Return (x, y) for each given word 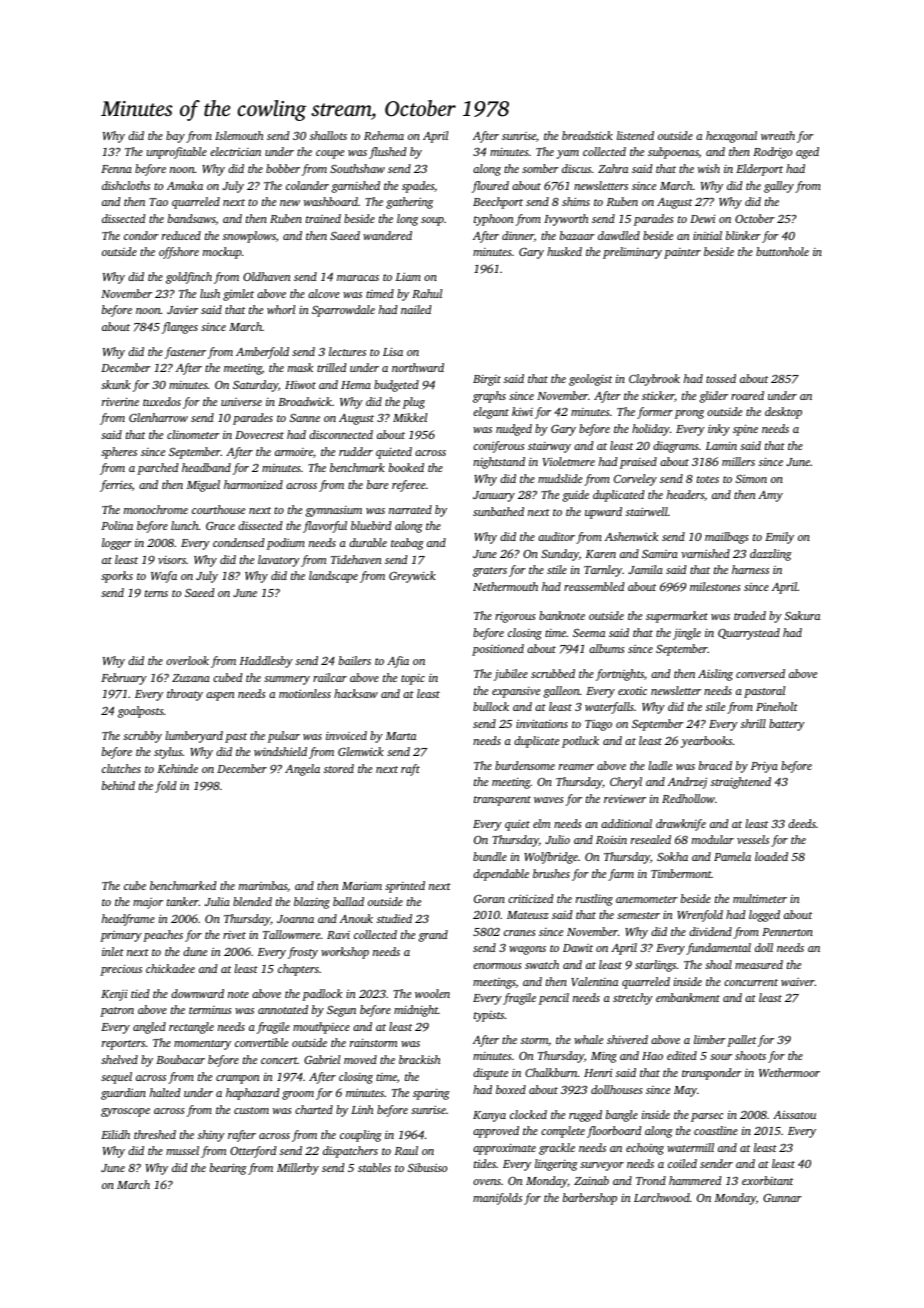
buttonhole (782, 251)
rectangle (191, 1028)
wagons (527, 950)
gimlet (238, 295)
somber (540, 168)
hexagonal (731, 137)
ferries (116, 486)
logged (764, 916)
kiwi (522, 411)
